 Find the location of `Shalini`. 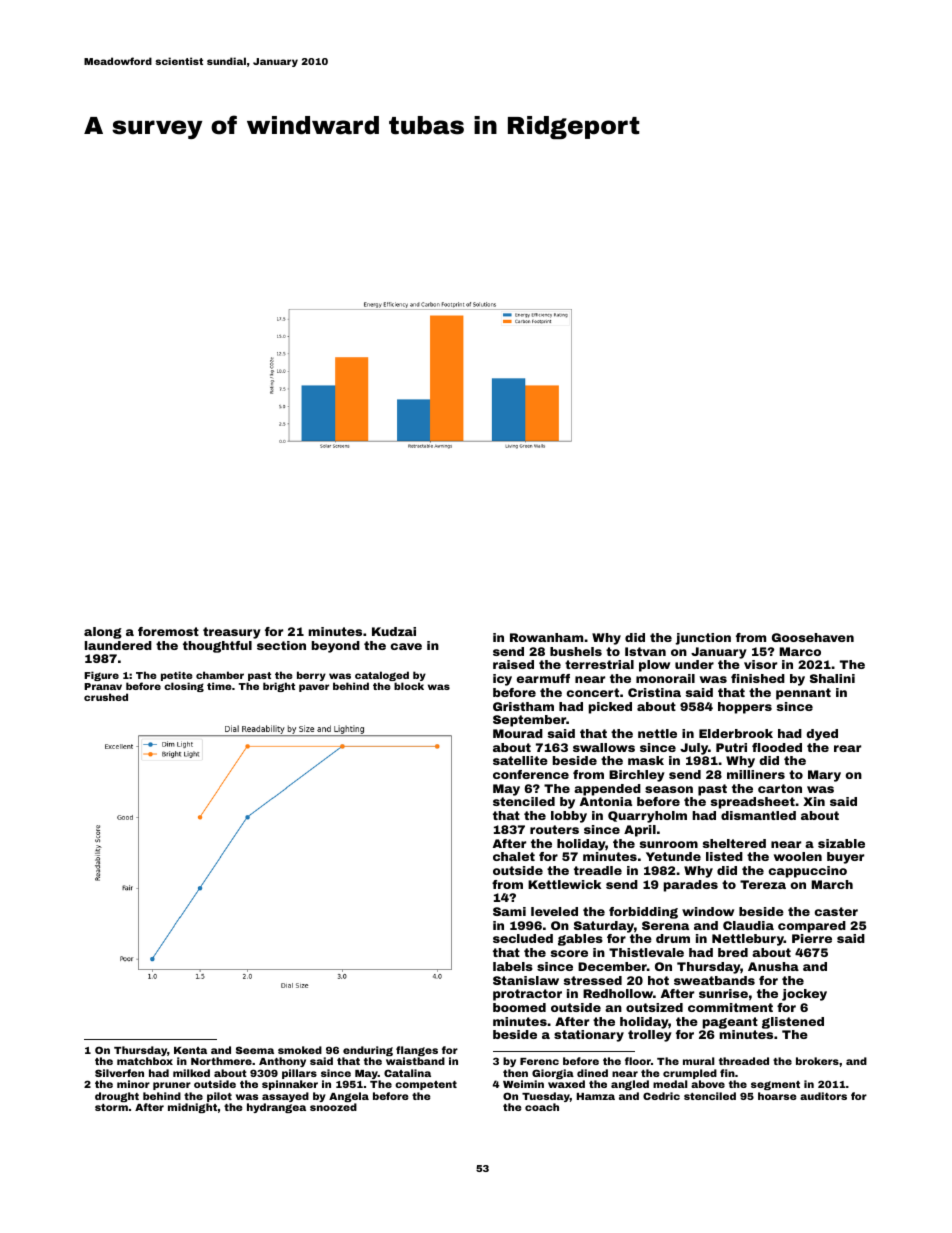

Shalini is located at coordinates (832, 678).
